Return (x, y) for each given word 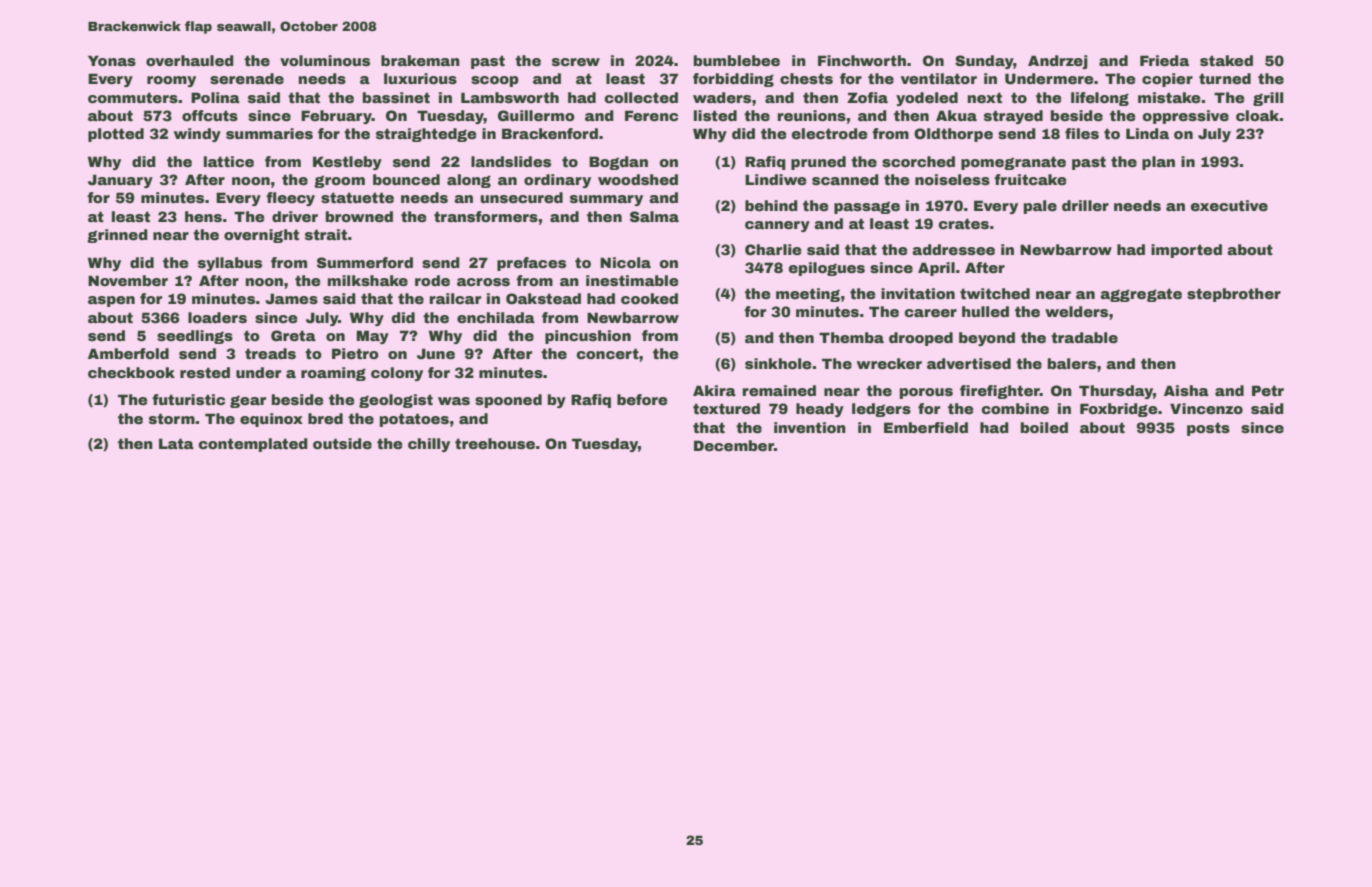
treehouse (495, 443)
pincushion (588, 337)
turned (1225, 78)
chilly (429, 445)
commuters (133, 97)
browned (359, 216)
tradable (1084, 337)
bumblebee (737, 60)
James (291, 298)
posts (1208, 429)
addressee (953, 249)
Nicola (625, 262)
